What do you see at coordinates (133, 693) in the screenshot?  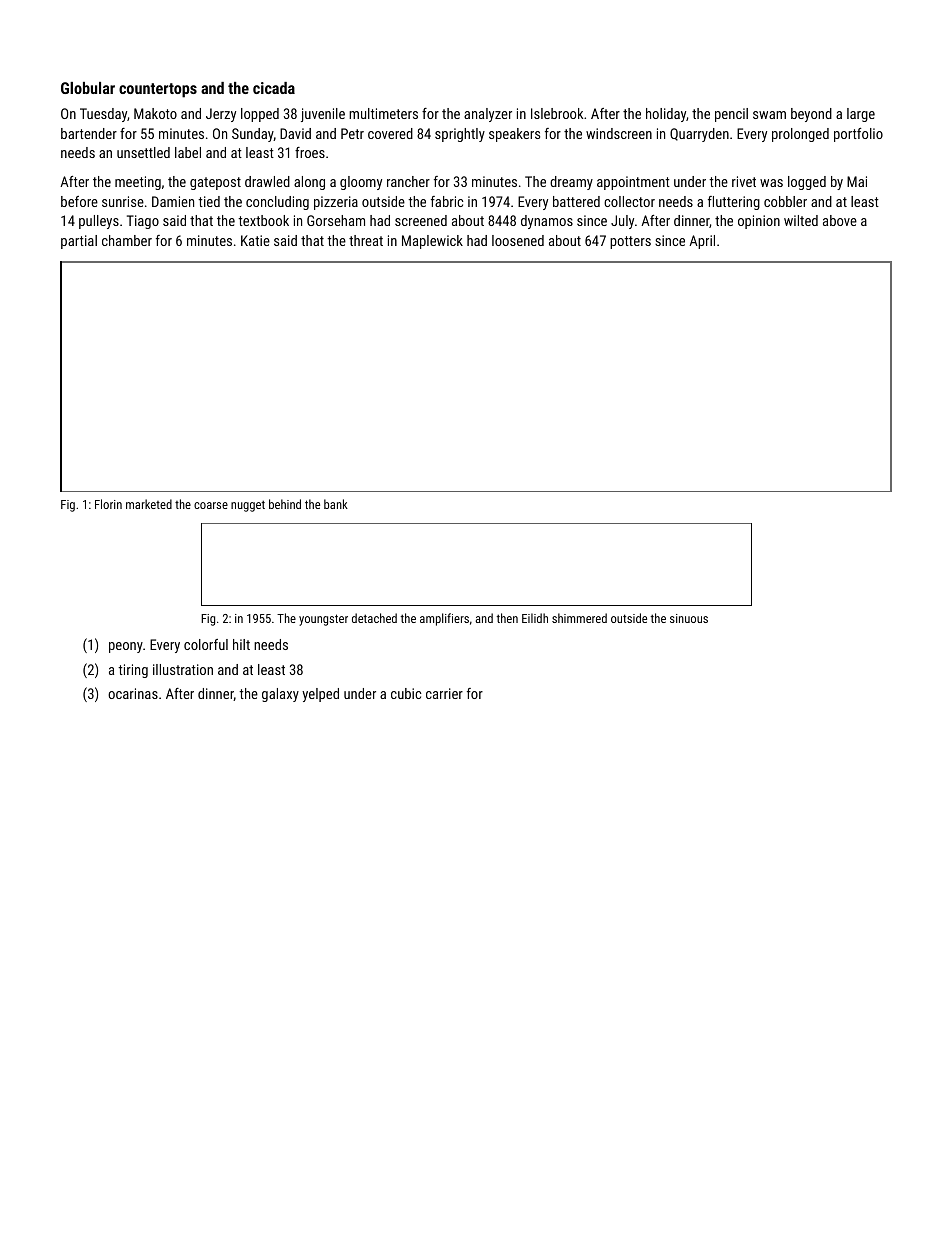 I see `ocarinas` at bounding box center [133, 693].
